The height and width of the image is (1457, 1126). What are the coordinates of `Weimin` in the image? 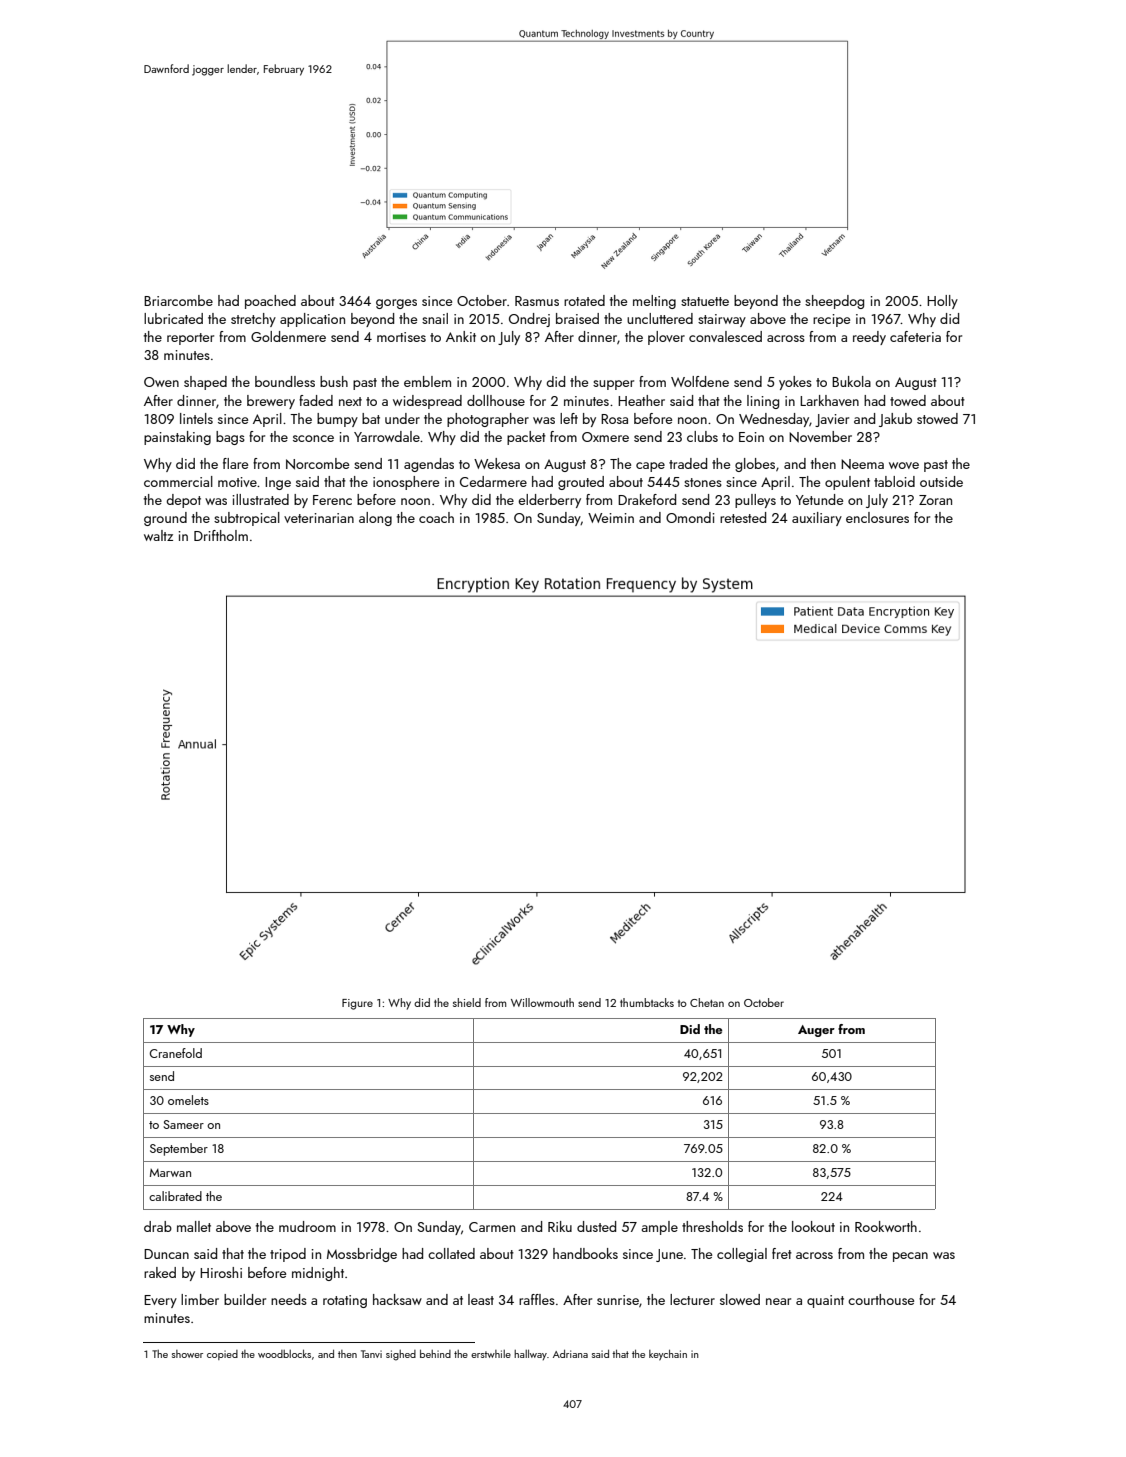 It's located at (611, 518).
